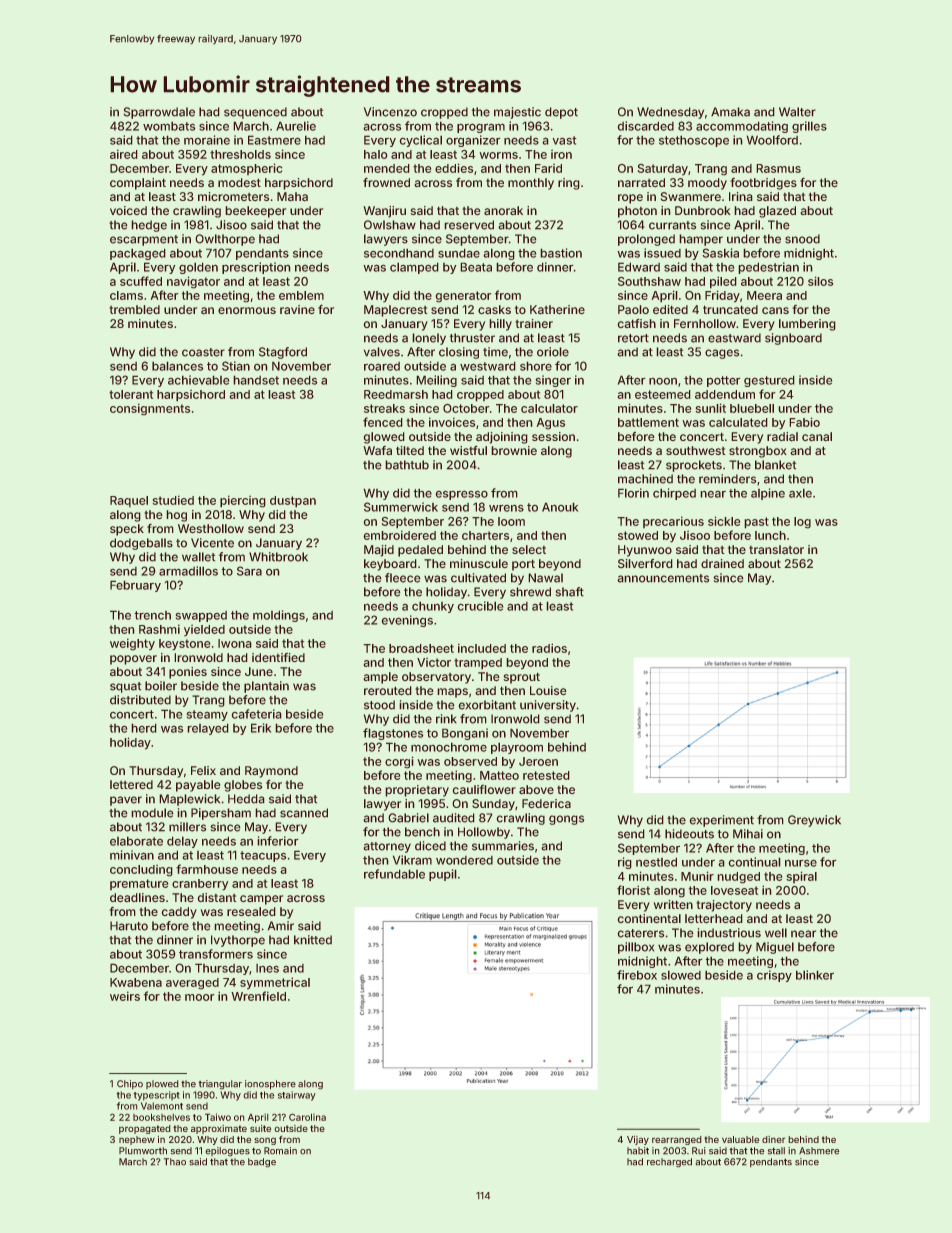 Image resolution: width=952 pixels, height=1233 pixels. Describe the element at coordinates (481, 128) in the document. I see `program` at that location.
